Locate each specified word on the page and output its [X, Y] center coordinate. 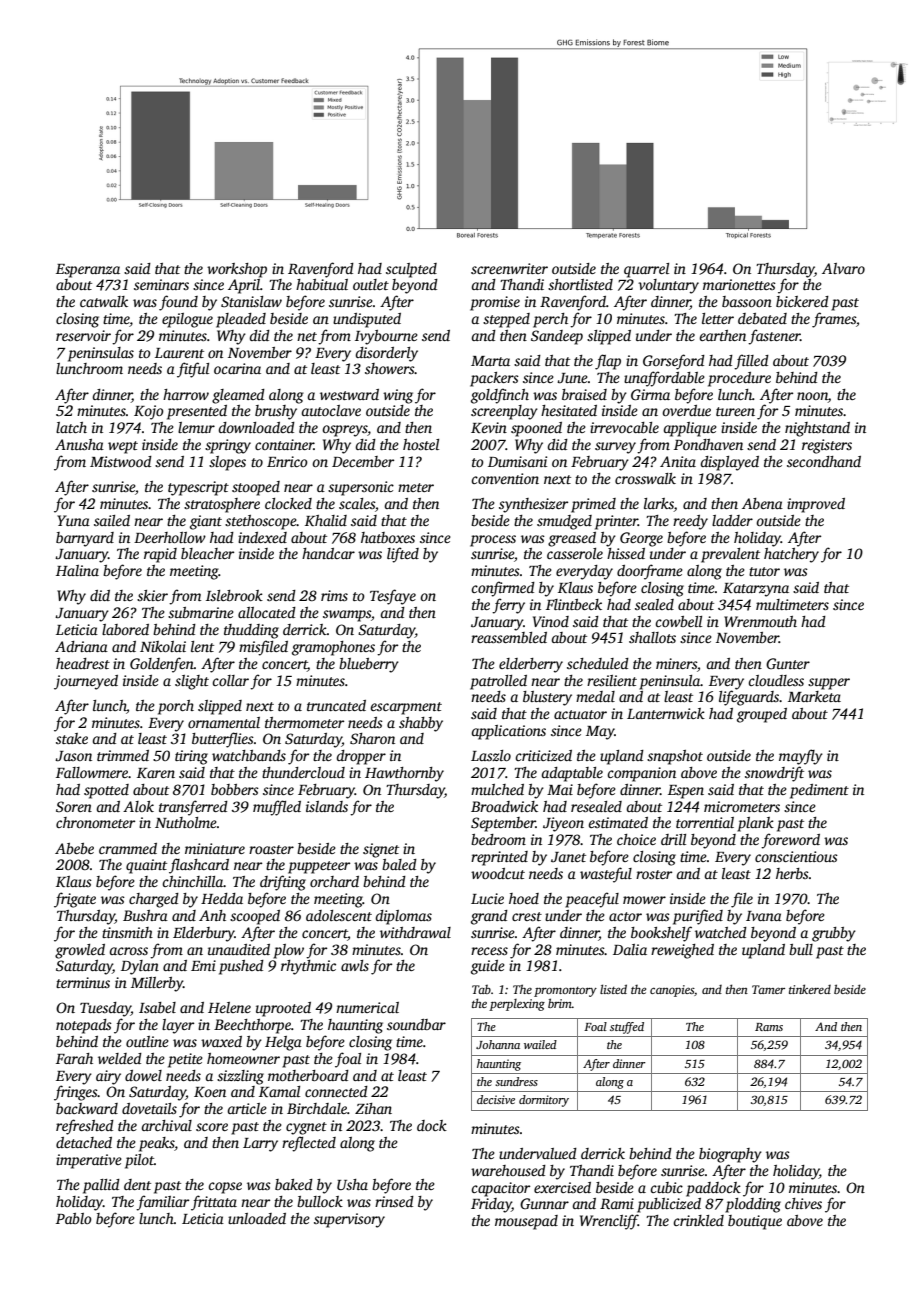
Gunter [788, 663]
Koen [210, 1092]
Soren [74, 806]
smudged [564, 522]
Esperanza [88, 271]
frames [834, 320]
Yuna [73, 520]
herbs [792, 873]
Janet [568, 857]
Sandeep [557, 337]
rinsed [394, 1201]
